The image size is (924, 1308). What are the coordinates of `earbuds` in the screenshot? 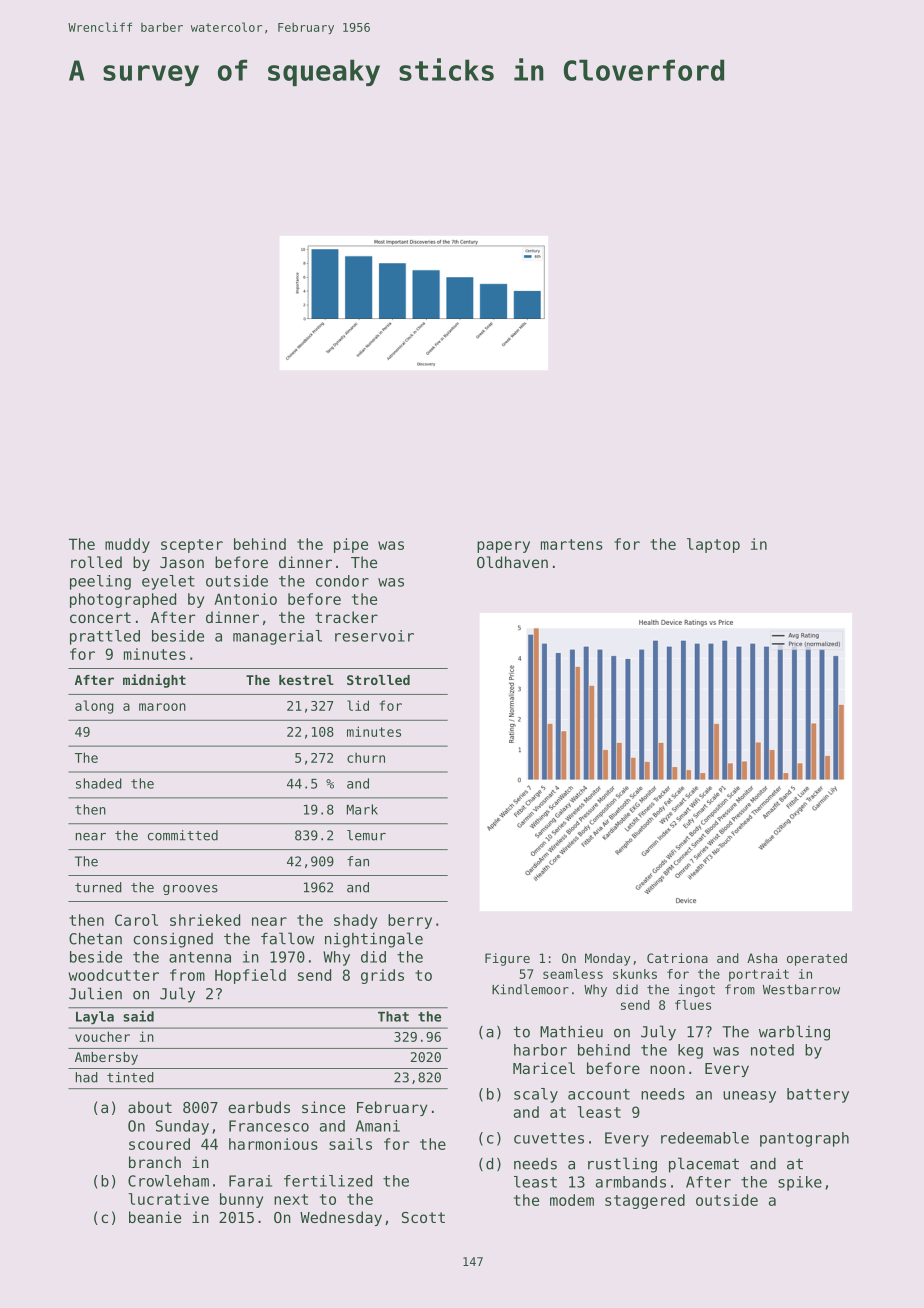 It's located at (259, 1107).
